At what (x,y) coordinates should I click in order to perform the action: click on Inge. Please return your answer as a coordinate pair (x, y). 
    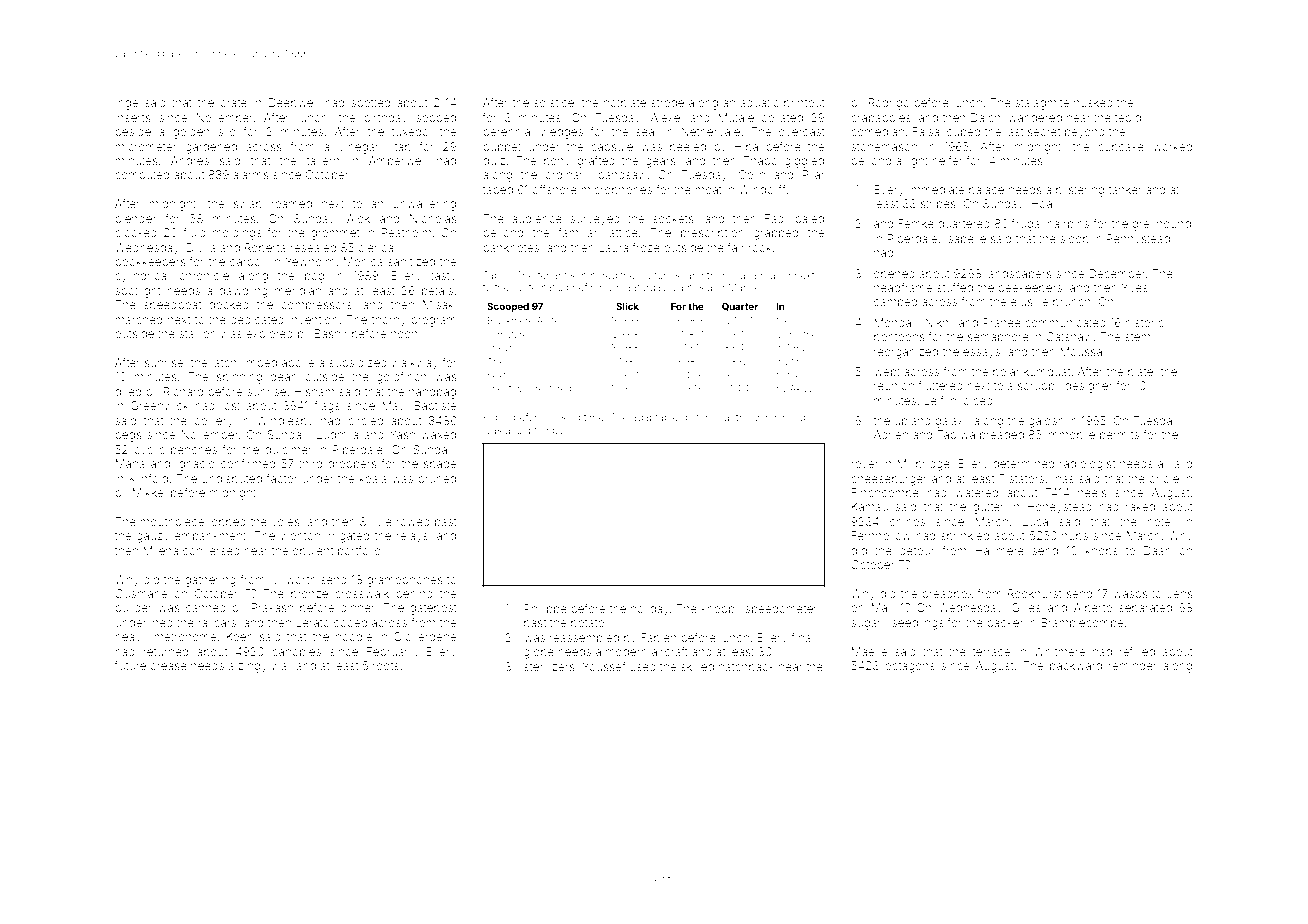
    Looking at the image, I should click on (127, 104).
